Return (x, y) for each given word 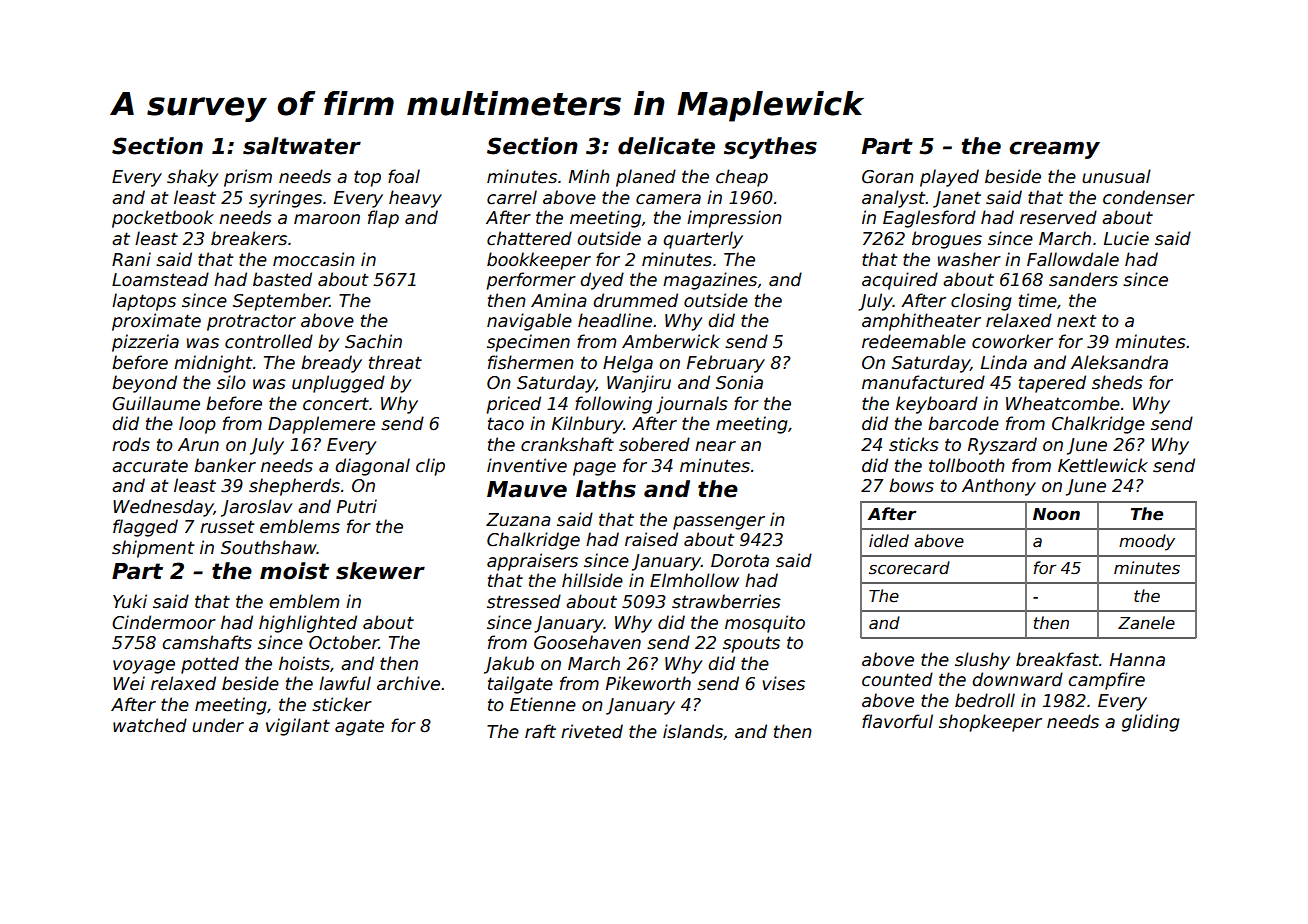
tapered (1052, 384)
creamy (1054, 150)
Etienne (543, 704)
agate (359, 727)
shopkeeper (990, 723)
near (715, 446)
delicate (666, 146)
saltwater (302, 146)
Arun (198, 445)
